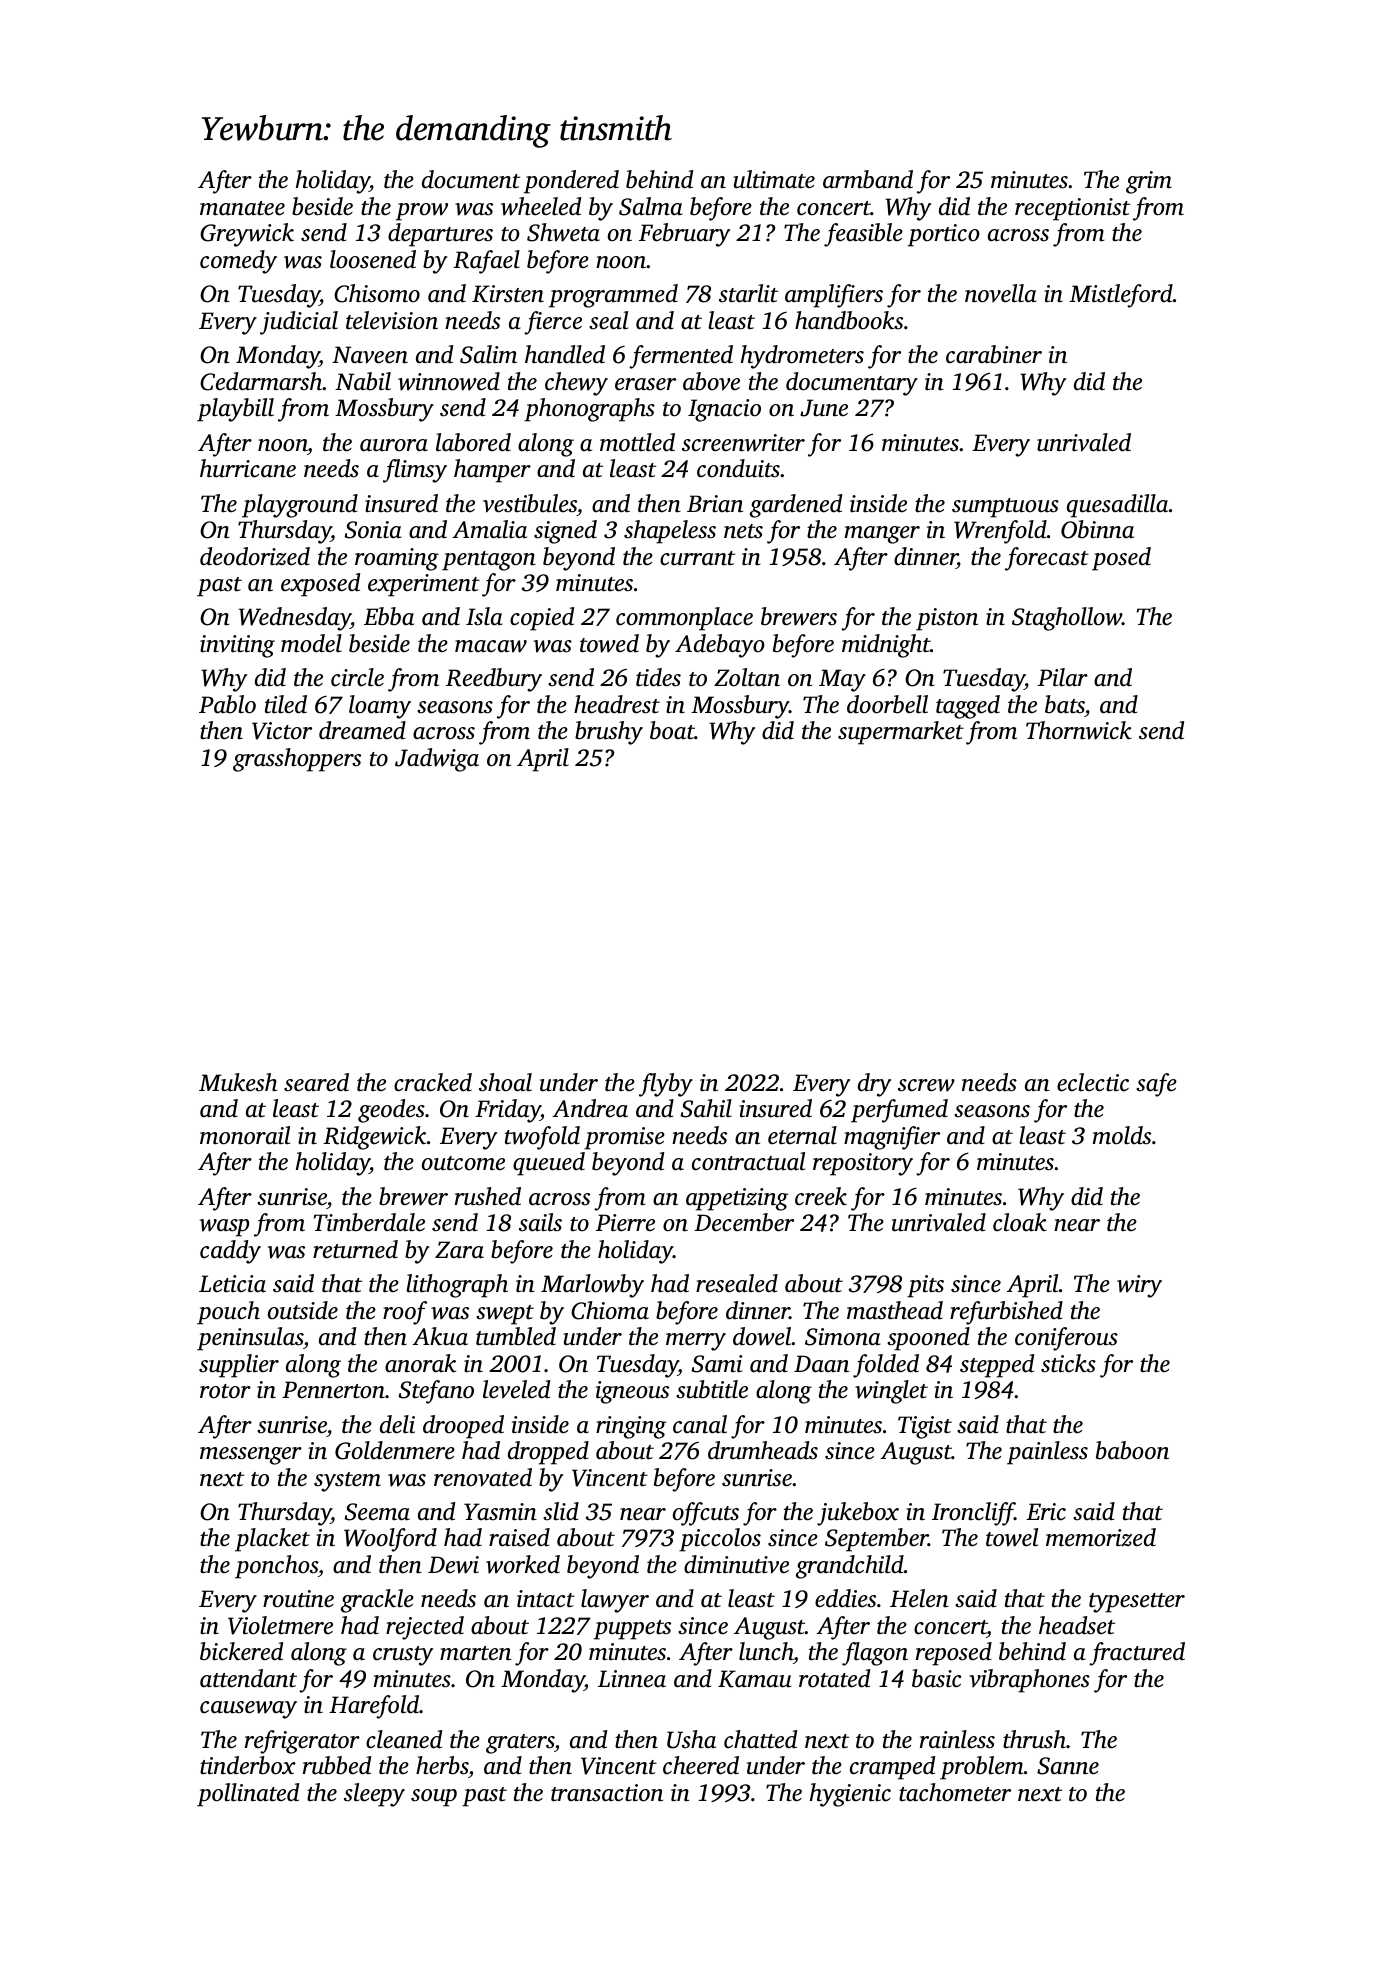 This screenshot has height=1969, width=1386. I want to click on promise, so click(624, 1138).
